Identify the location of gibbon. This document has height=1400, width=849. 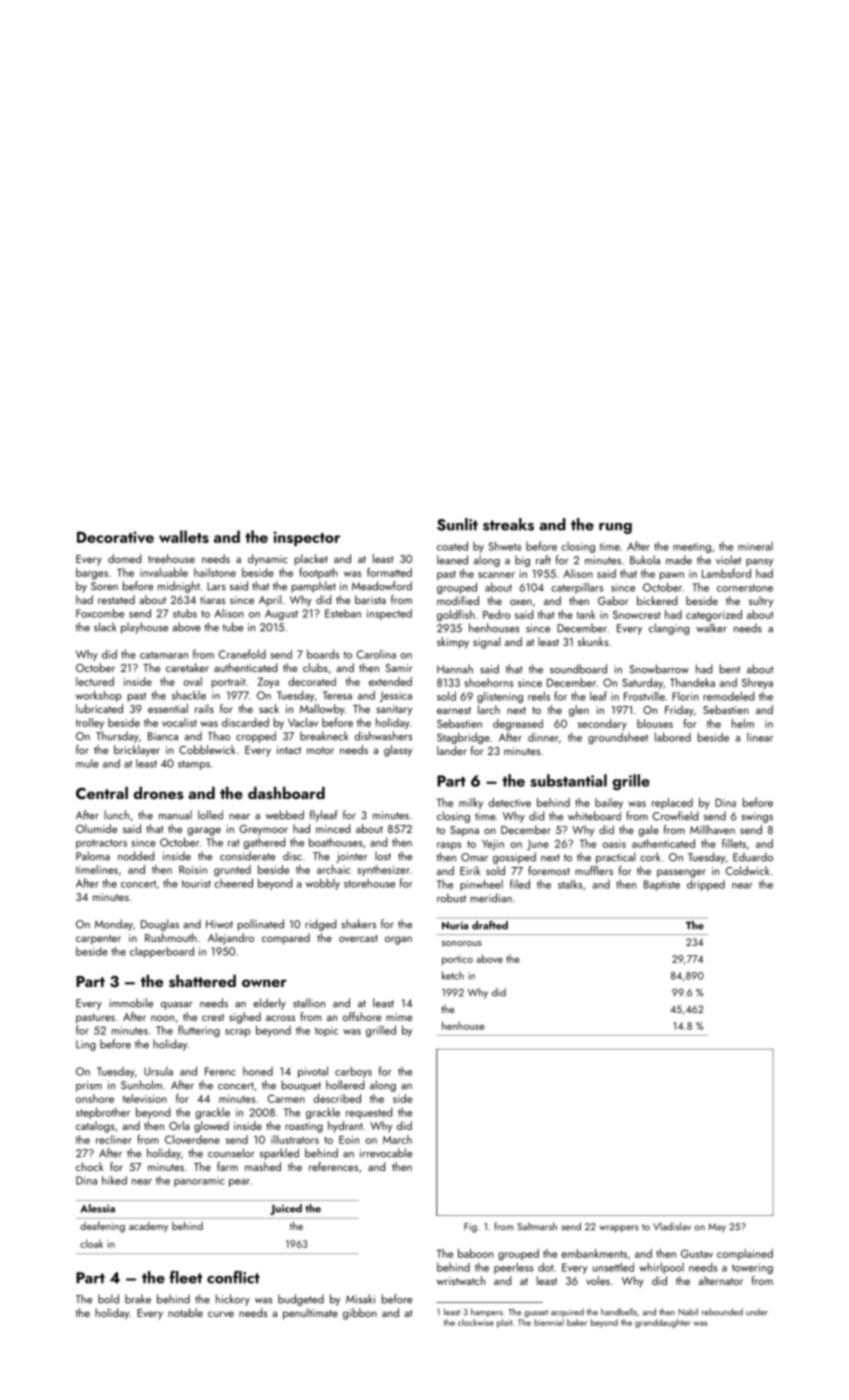
(360, 1314).
